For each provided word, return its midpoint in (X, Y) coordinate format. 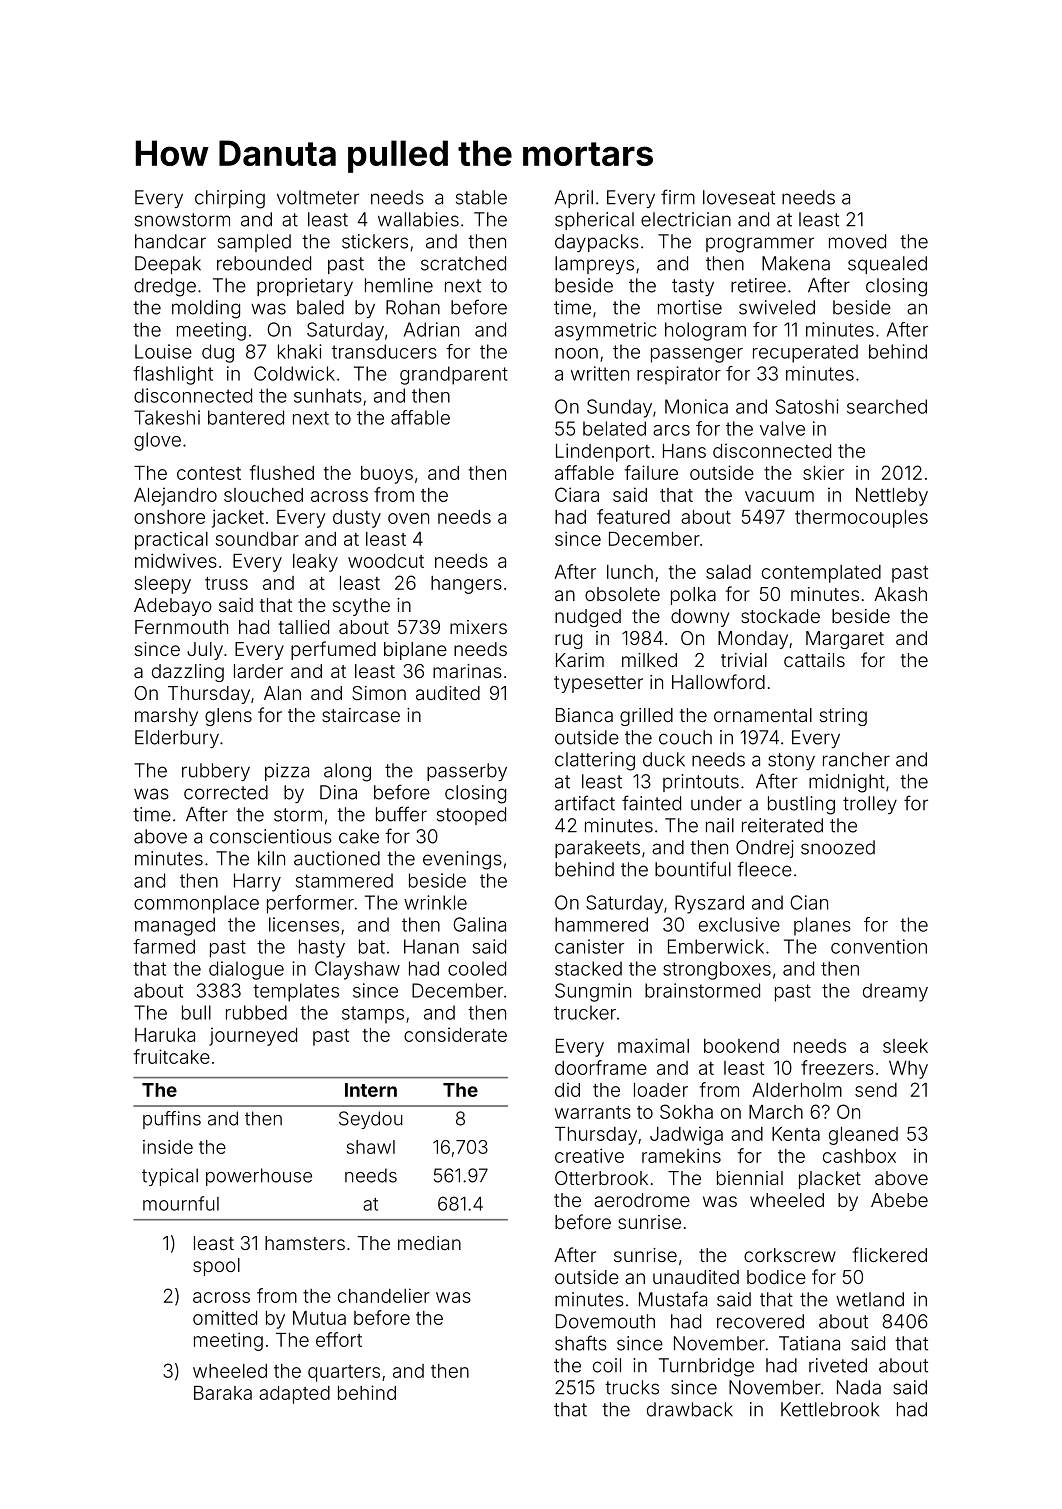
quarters (344, 1373)
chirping (230, 199)
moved (857, 241)
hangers (466, 585)
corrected (226, 792)
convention (879, 946)
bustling (801, 805)
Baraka (223, 1393)
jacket (238, 518)
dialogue (246, 970)
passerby (467, 772)
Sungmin (593, 992)
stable (481, 197)
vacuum (779, 496)
